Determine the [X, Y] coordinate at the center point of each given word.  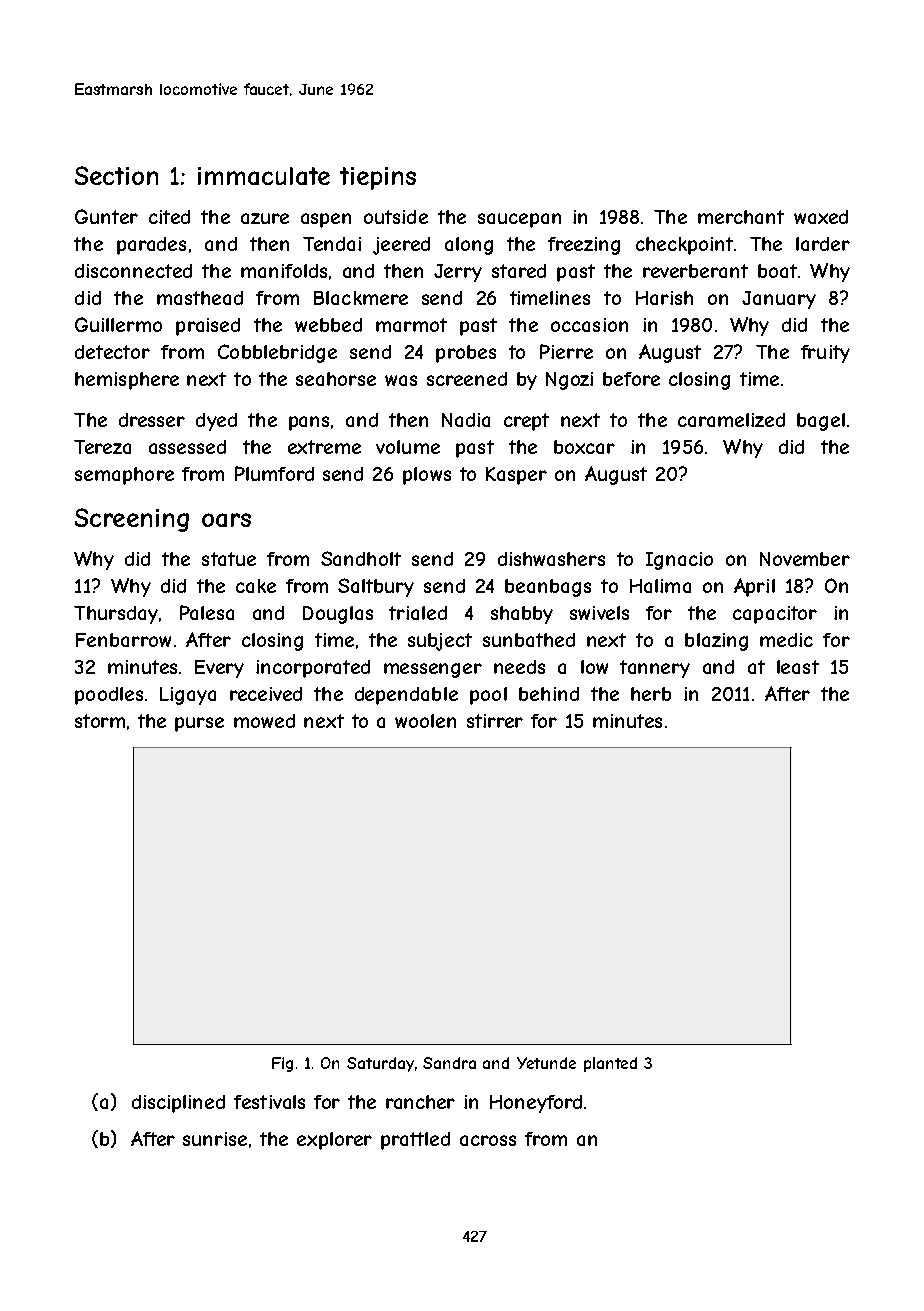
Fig [282, 1064]
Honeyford [536, 1104]
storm [100, 721]
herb [651, 694]
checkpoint [684, 246]
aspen [326, 220]
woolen [425, 721]
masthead [200, 298]
